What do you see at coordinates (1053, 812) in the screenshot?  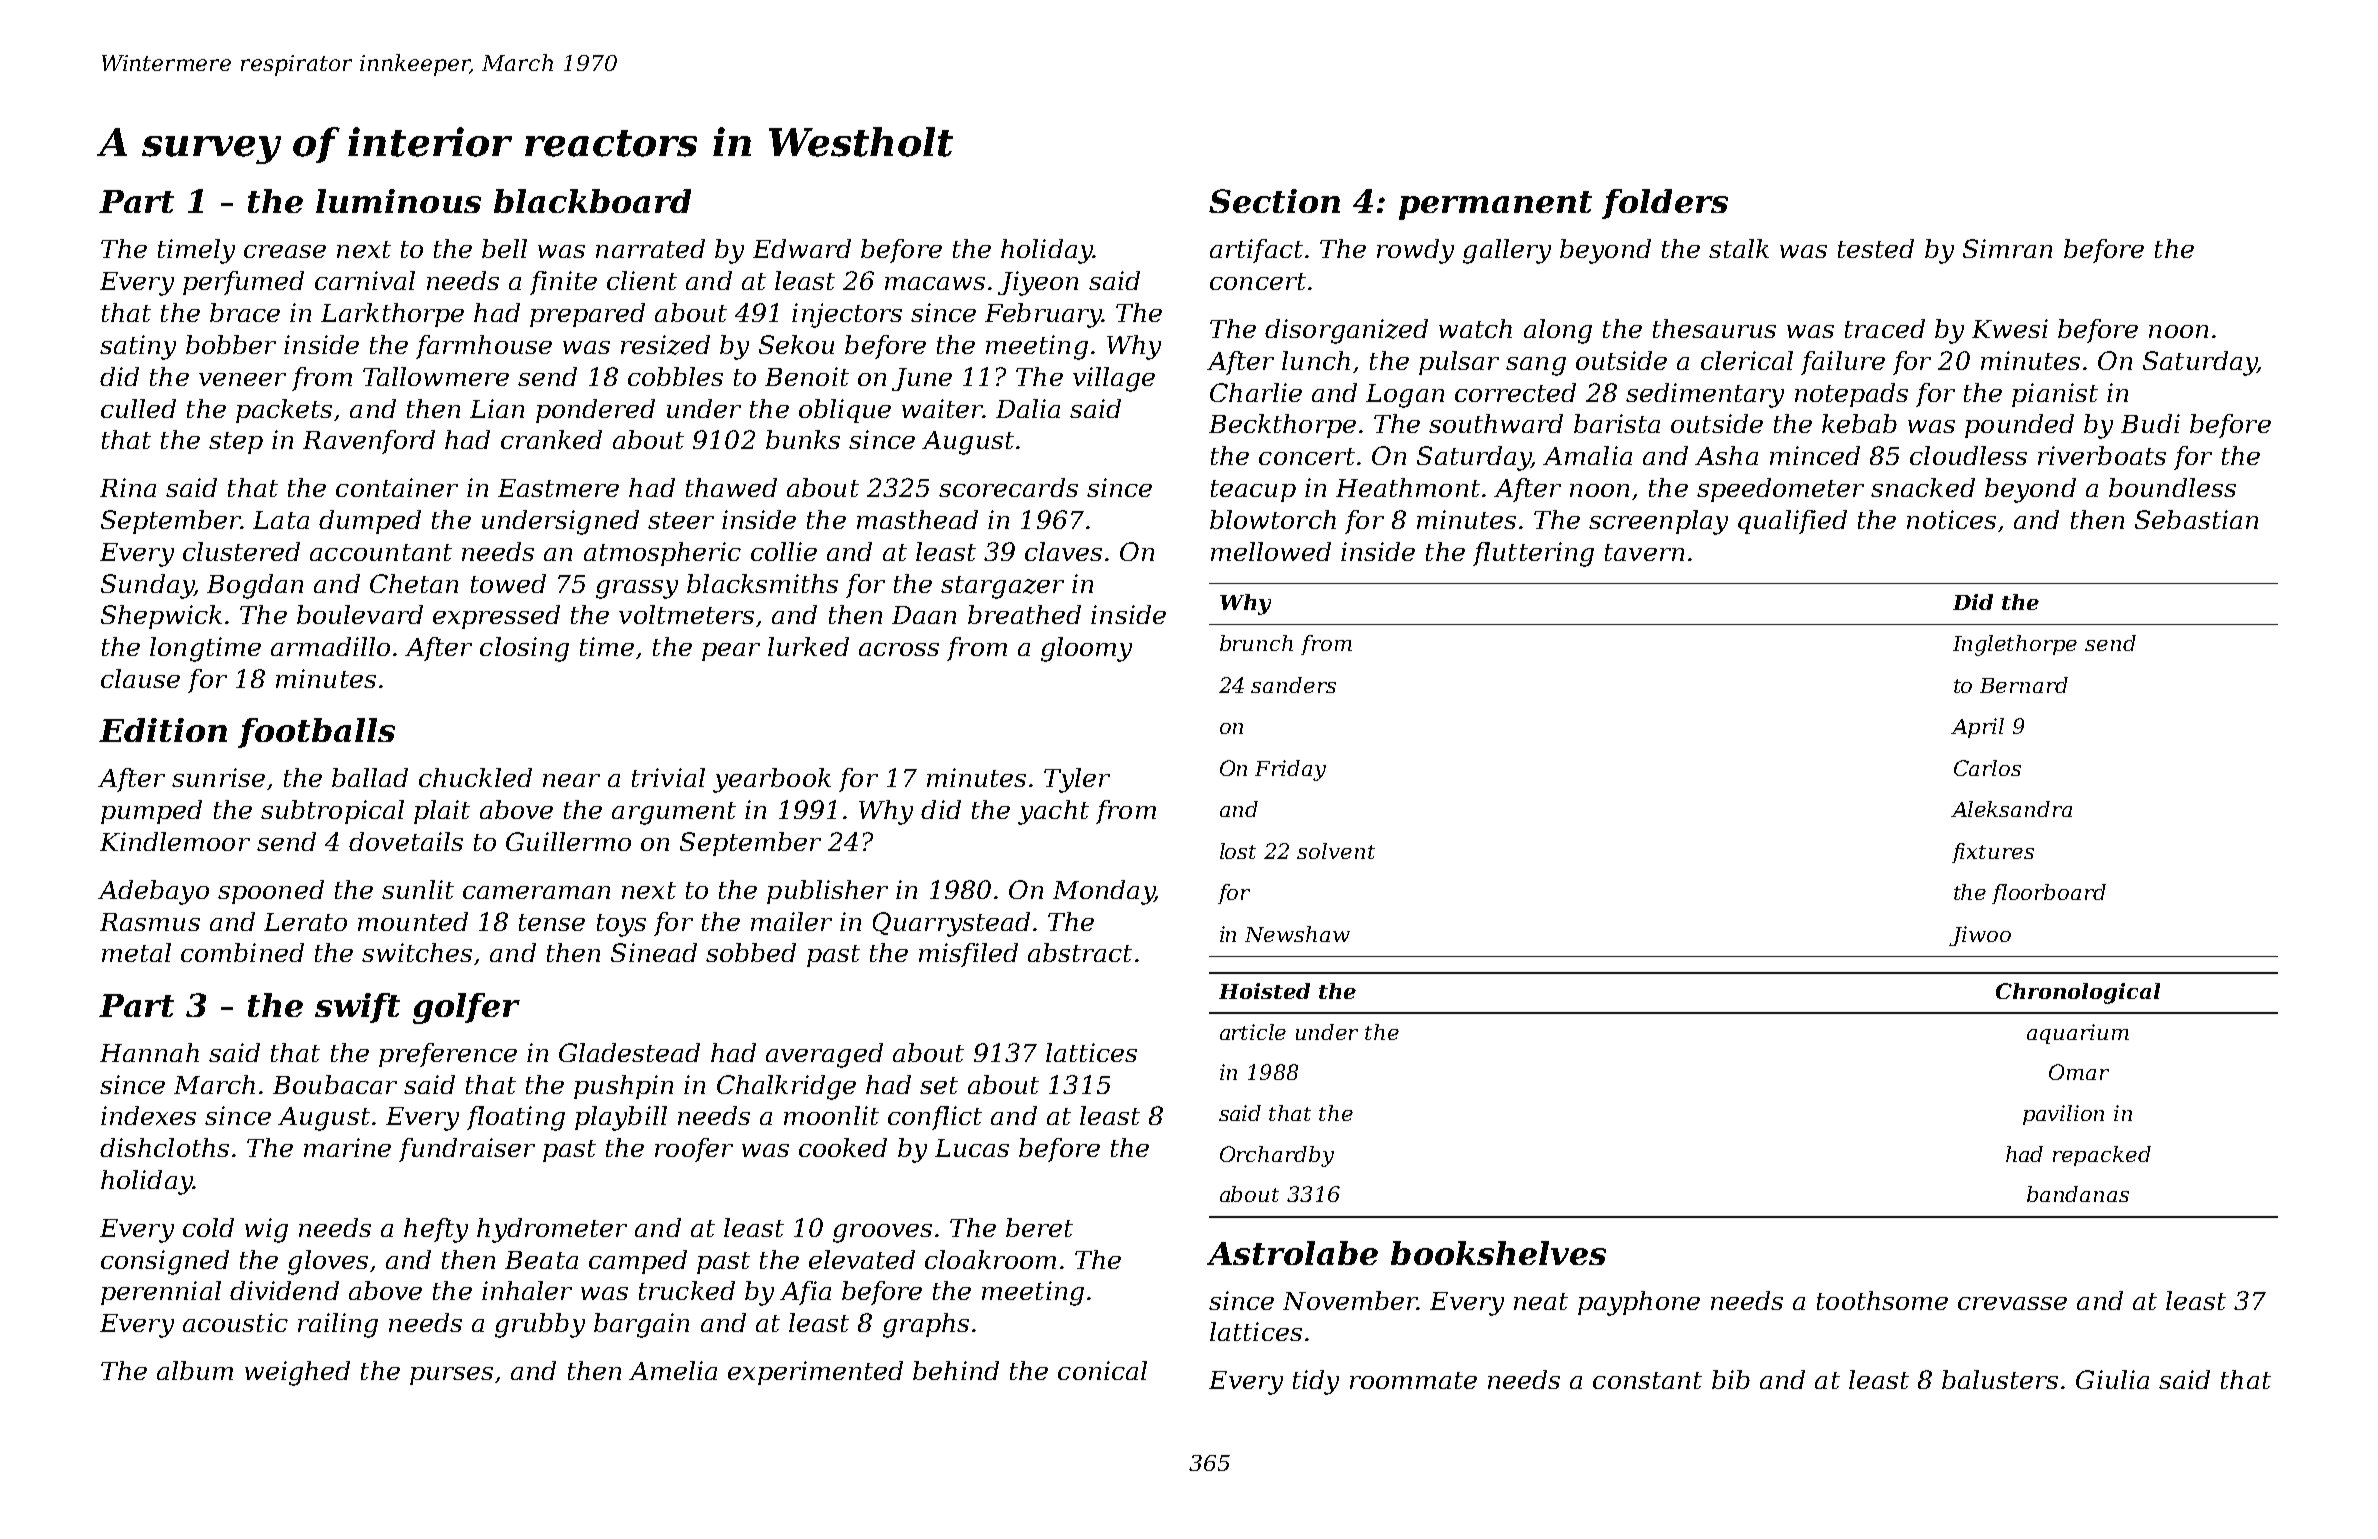 I see `yacht` at bounding box center [1053, 812].
